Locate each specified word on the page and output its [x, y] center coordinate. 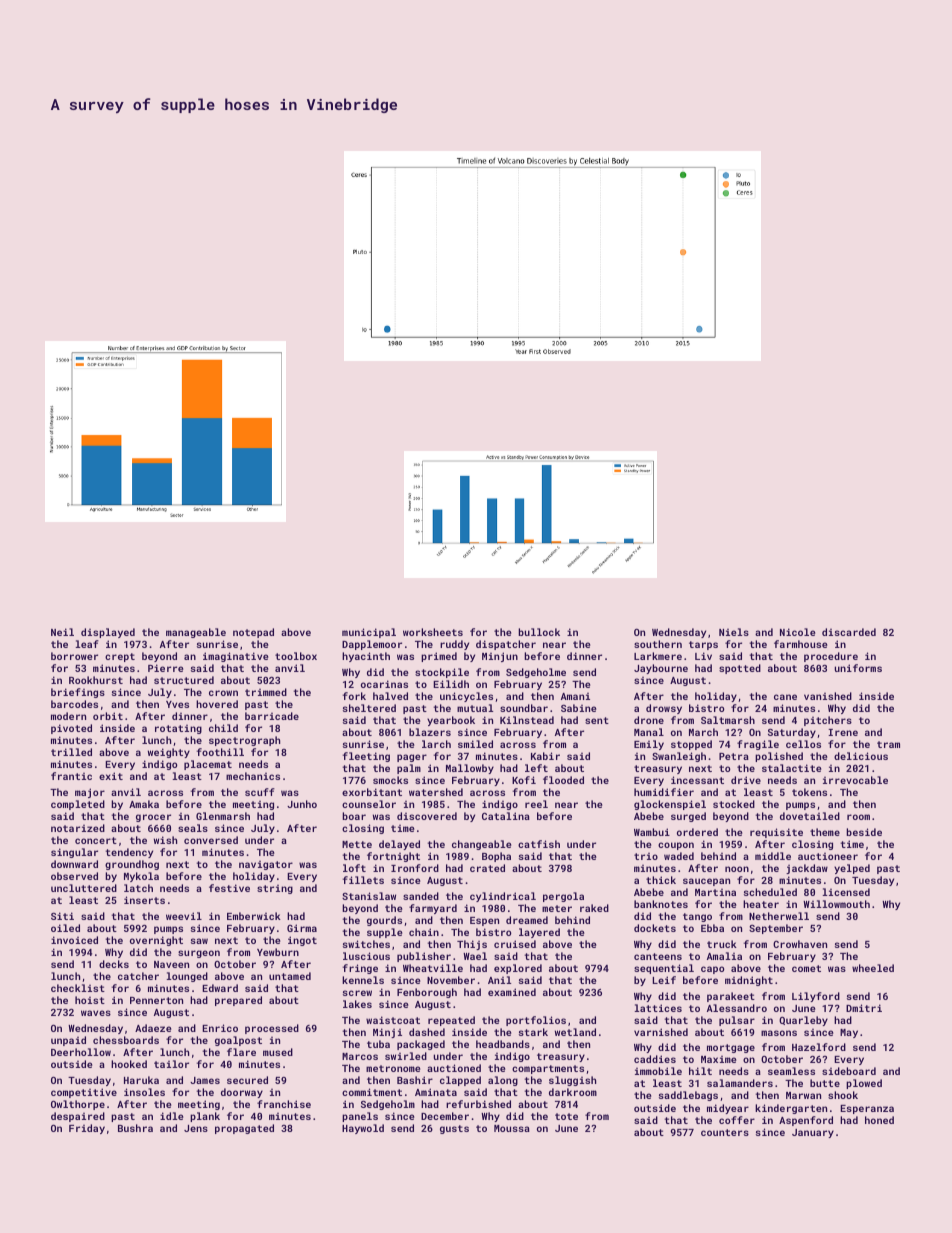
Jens [196, 1128]
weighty [169, 753]
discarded [849, 632]
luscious [366, 956]
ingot [302, 941]
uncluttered [84, 888]
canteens [658, 956]
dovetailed [810, 816]
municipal [369, 633]
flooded [563, 780]
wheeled [873, 968]
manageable [196, 633]
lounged [187, 977]
